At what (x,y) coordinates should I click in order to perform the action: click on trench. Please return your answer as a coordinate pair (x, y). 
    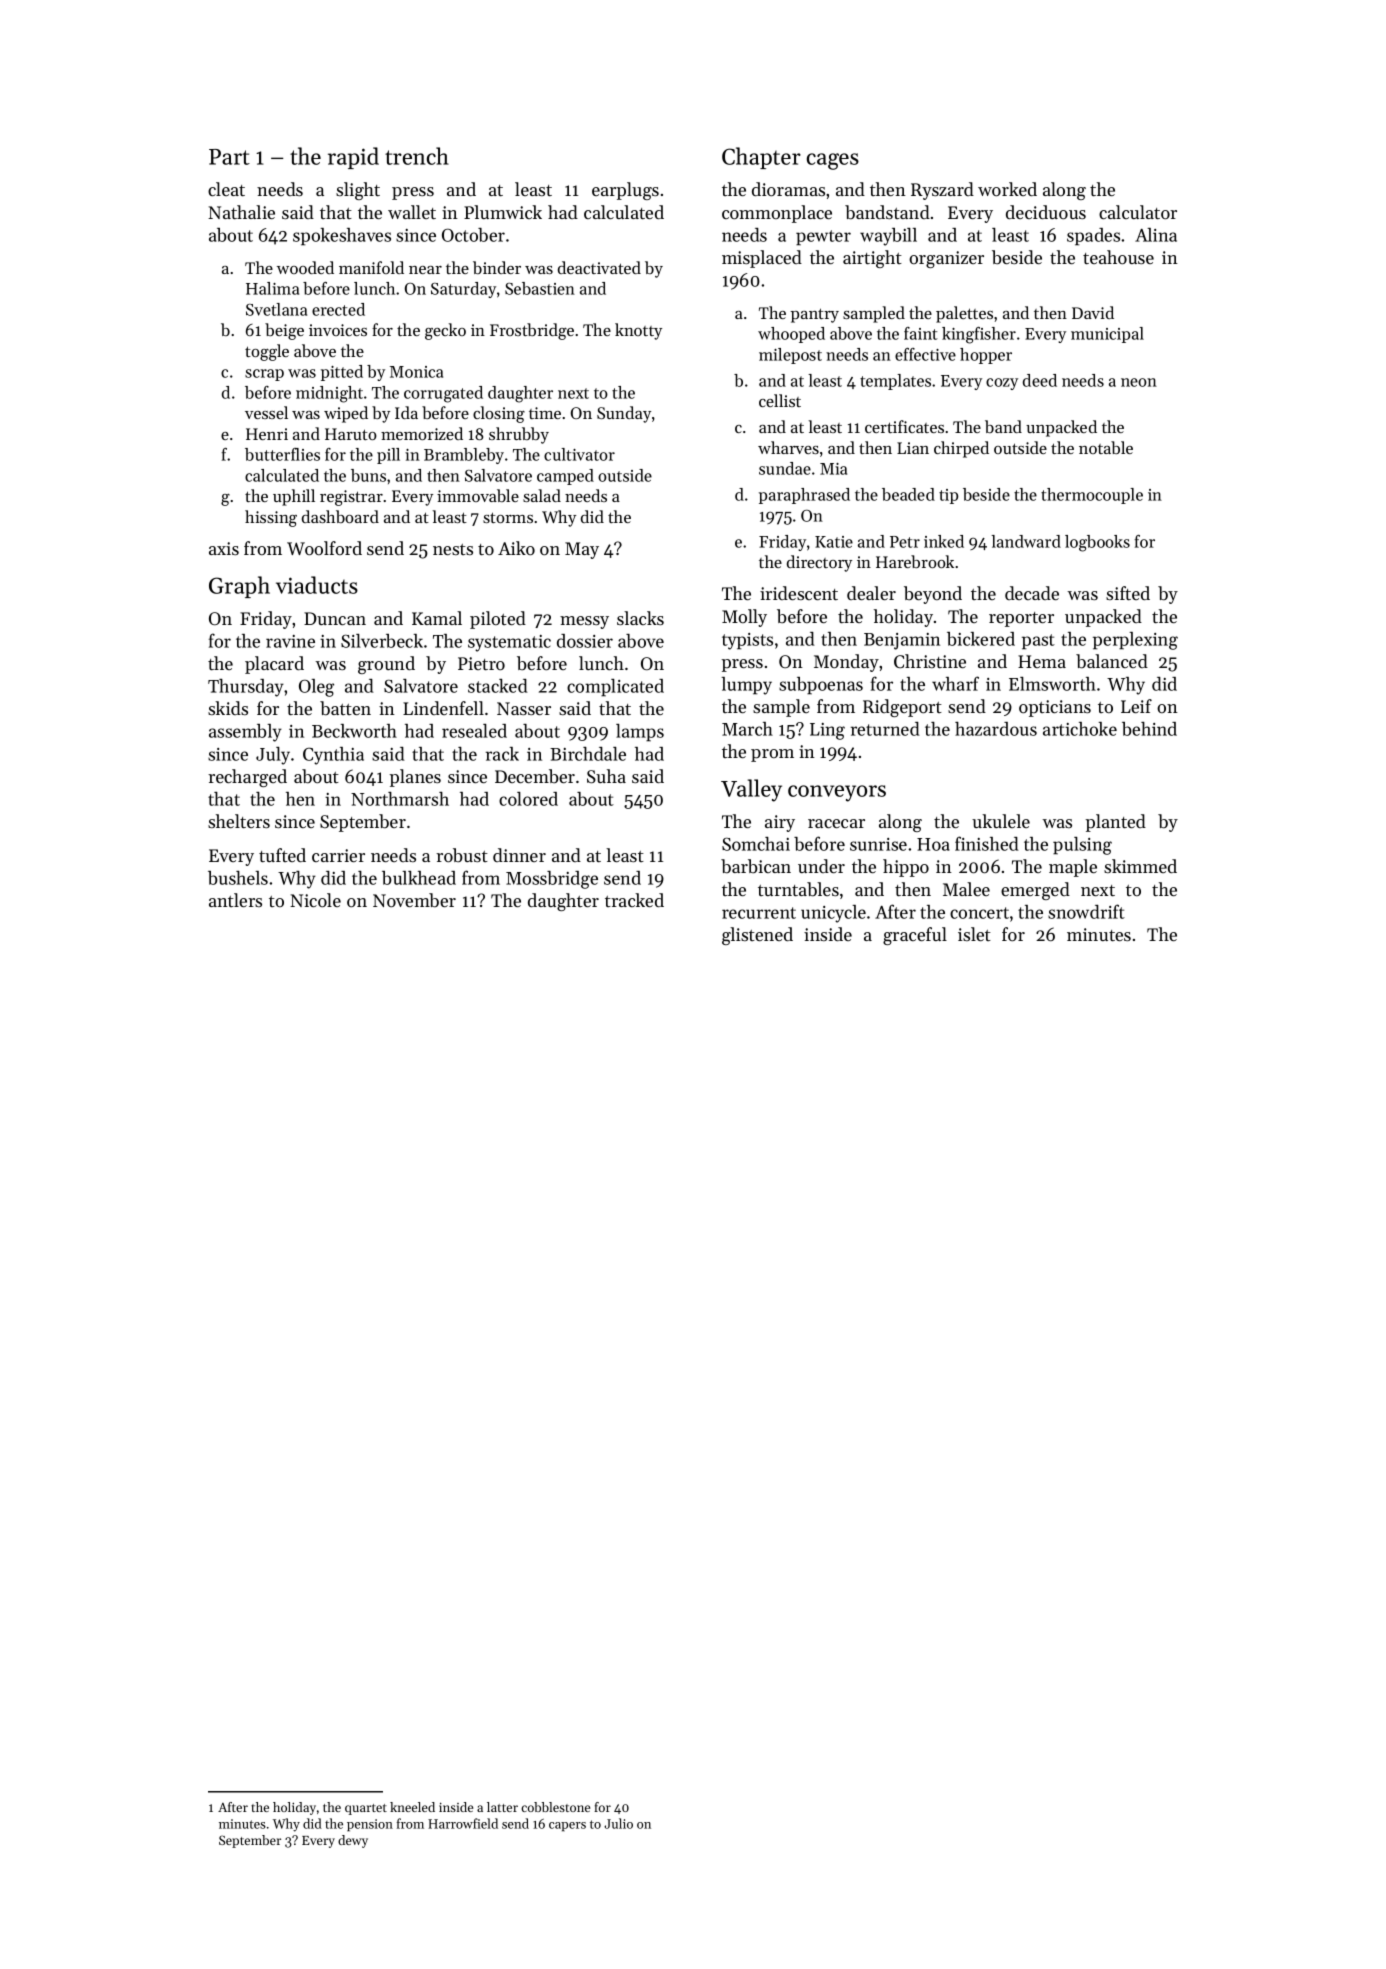
    Looking at the image, I should click on (417, 156).
